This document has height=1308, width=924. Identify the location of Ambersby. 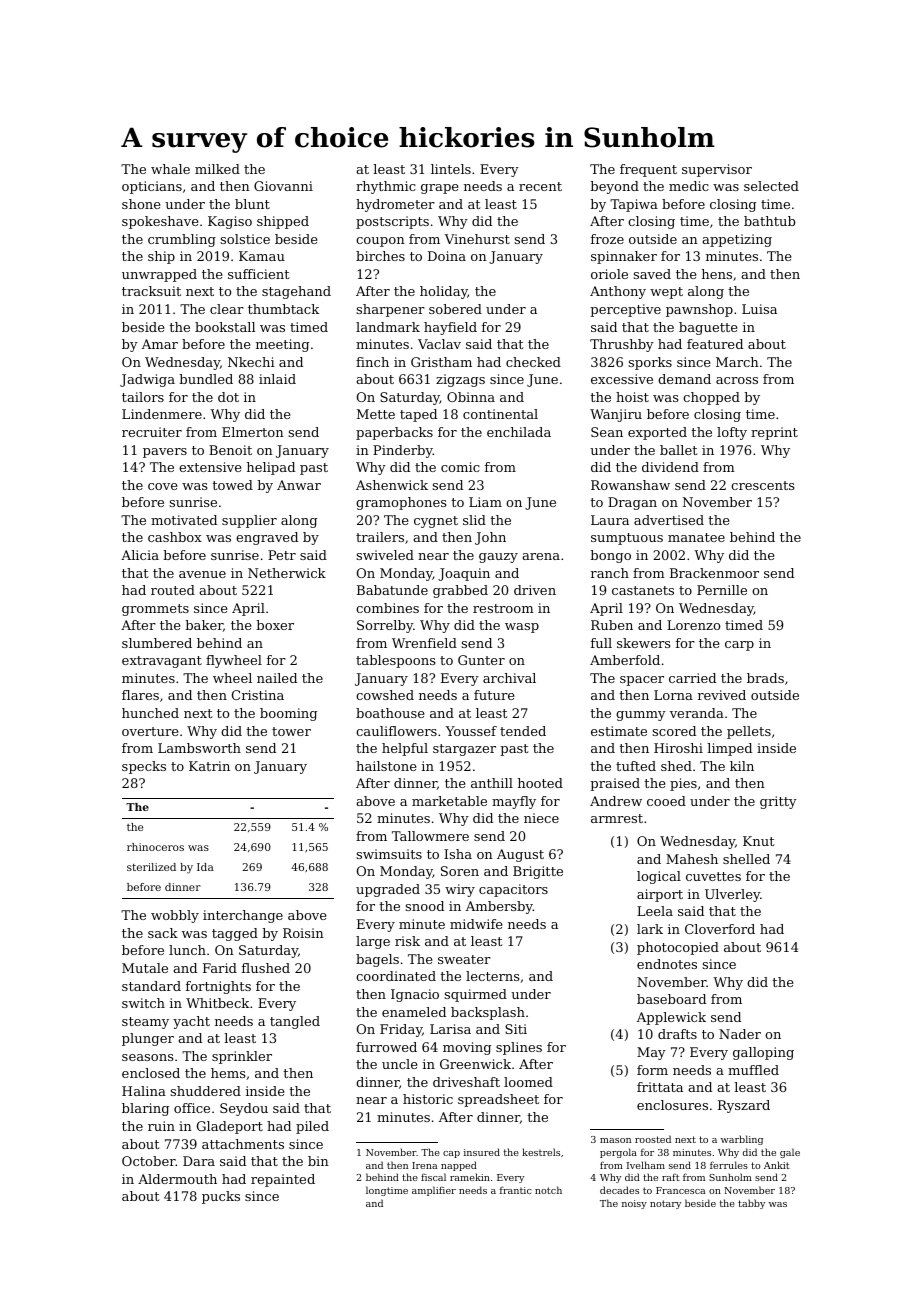
(499, 907).
